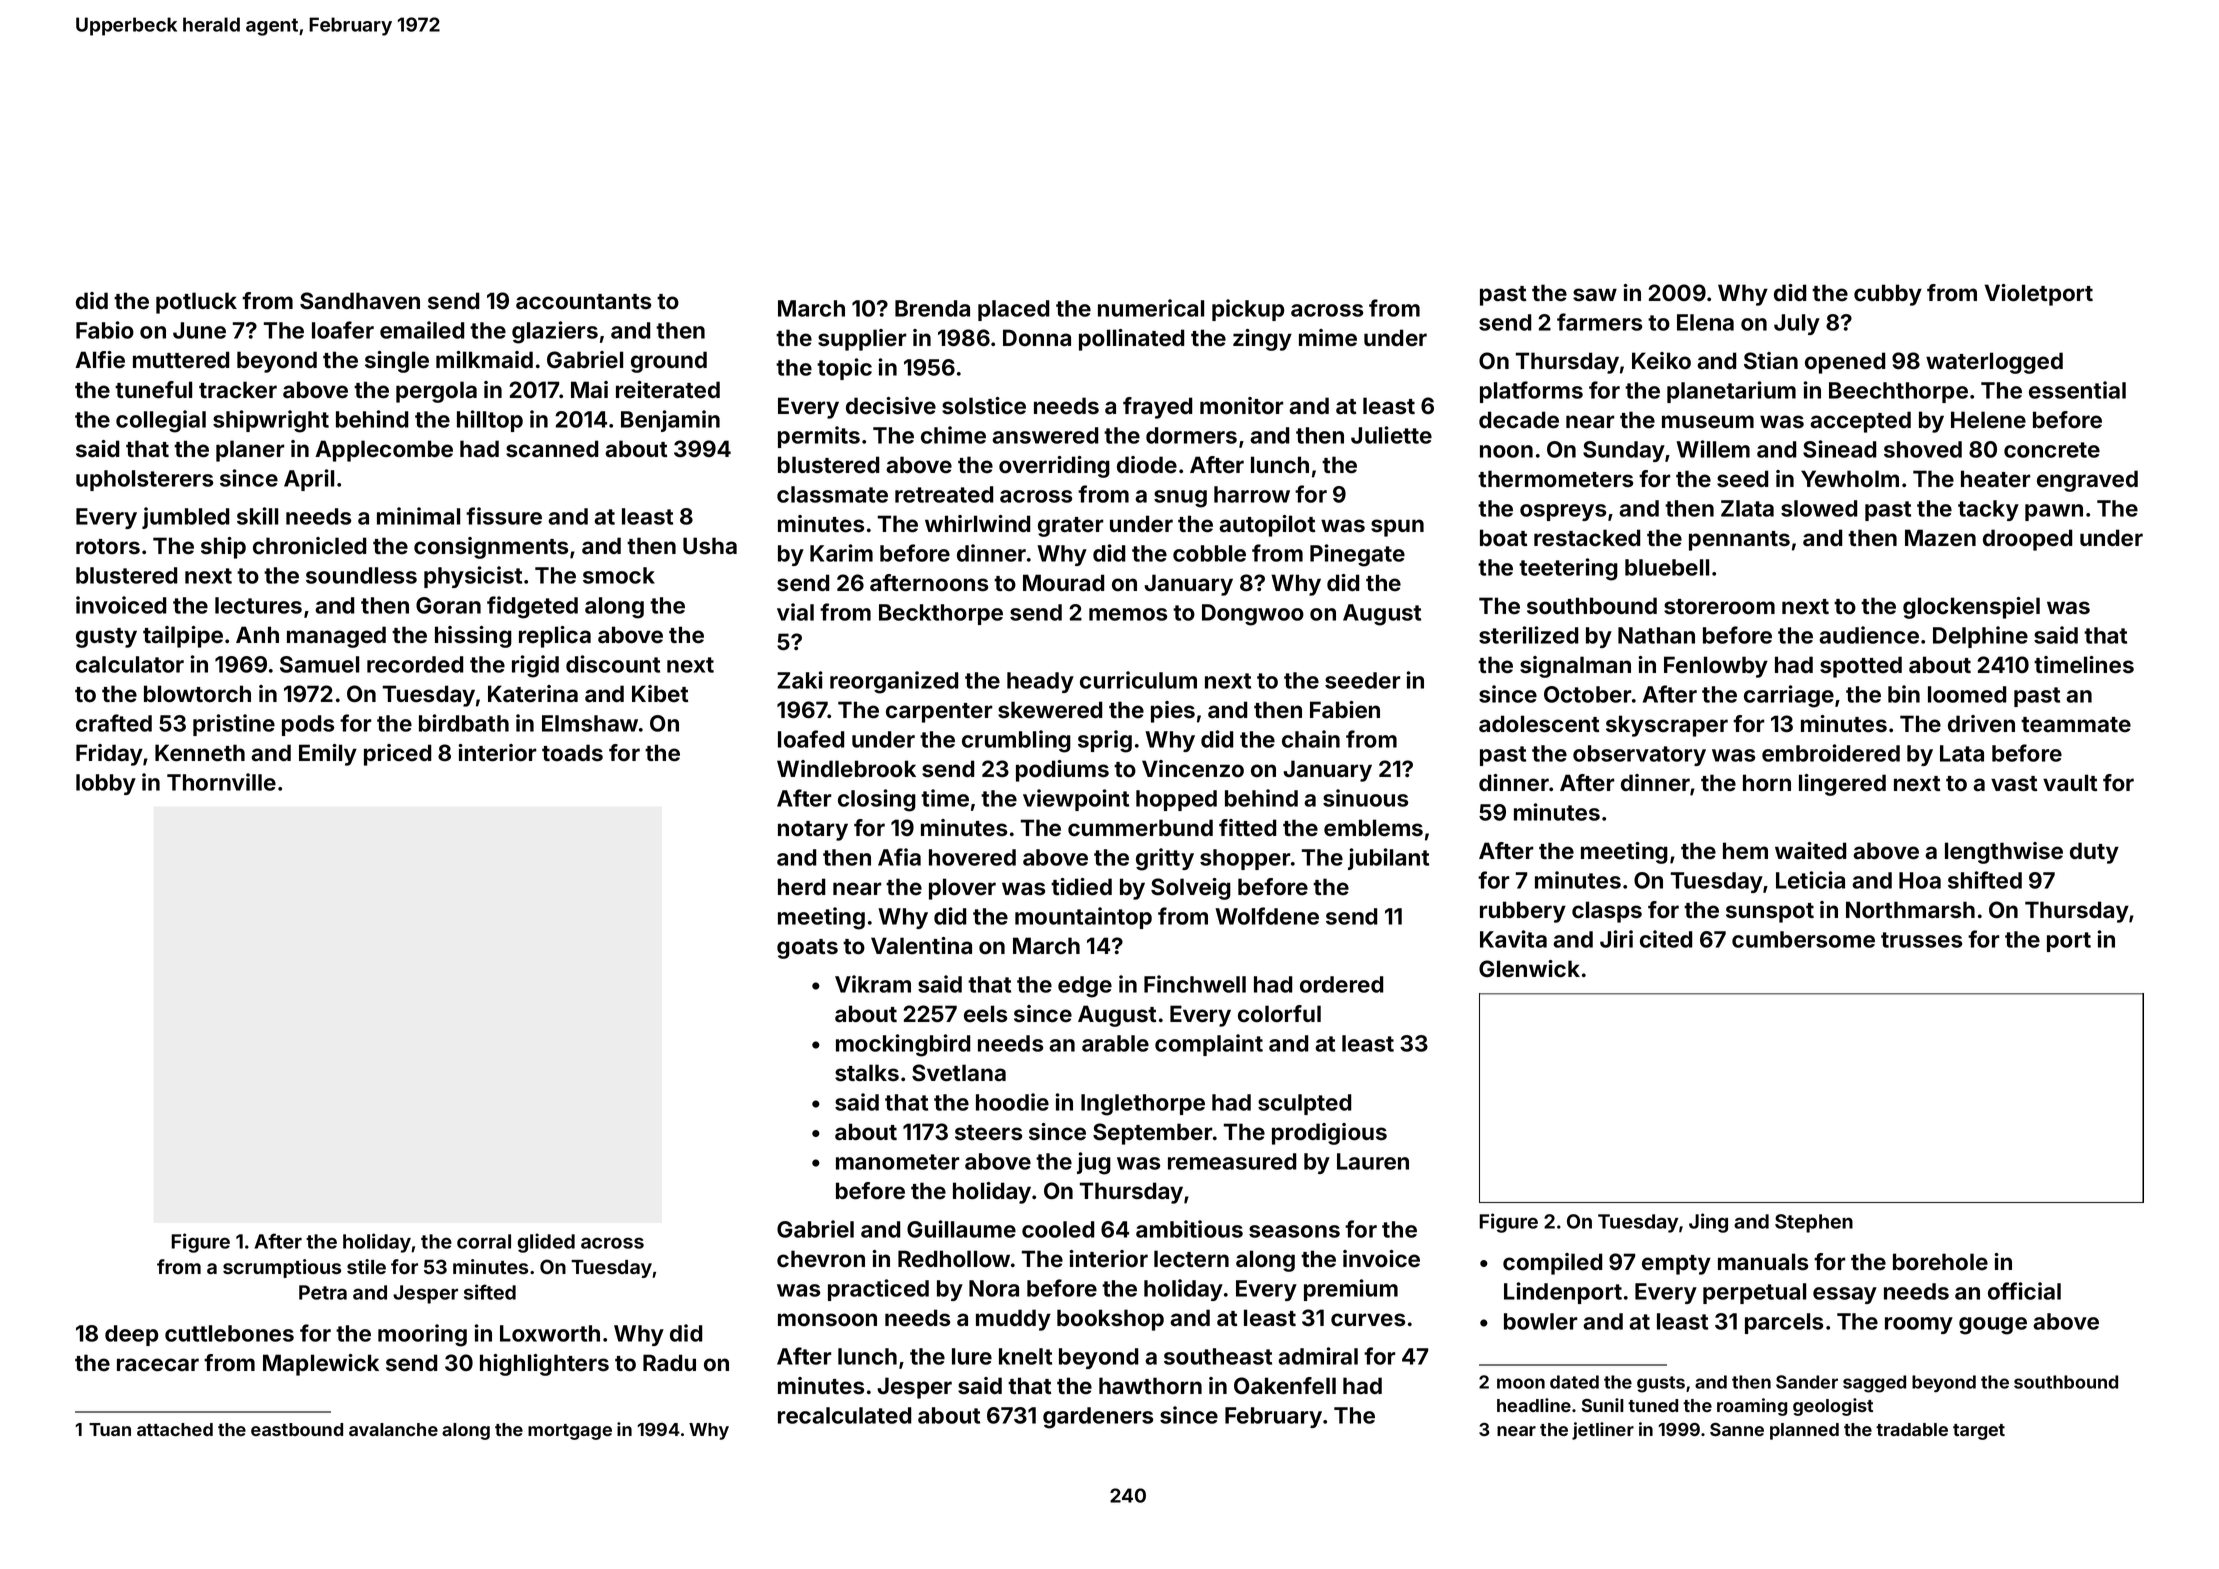  What do you see at coordinates (800, 680) in the screenshot?
I see `Zaki` at bounding box center [800, 680].
